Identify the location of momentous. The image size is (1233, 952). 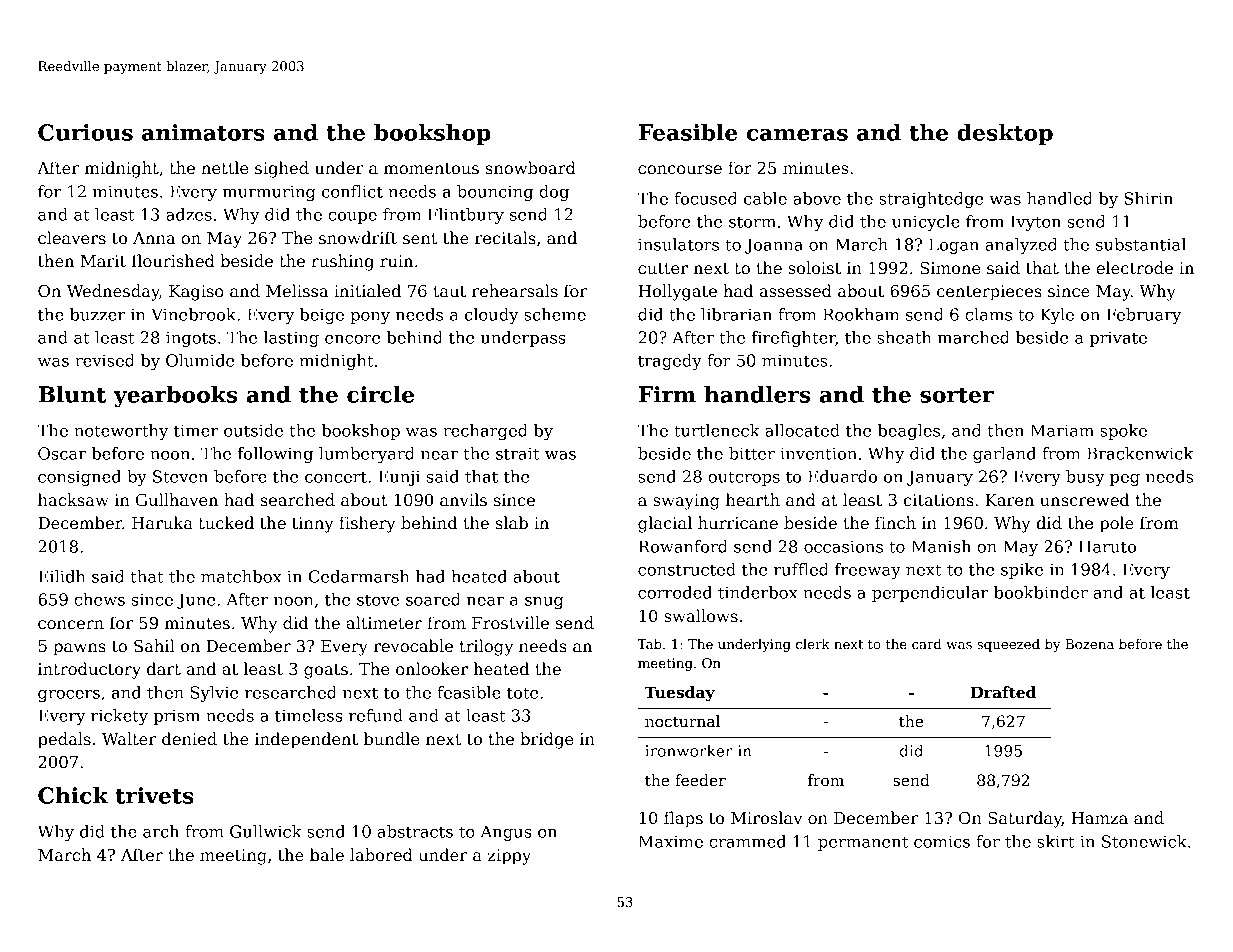
(431, 169).
